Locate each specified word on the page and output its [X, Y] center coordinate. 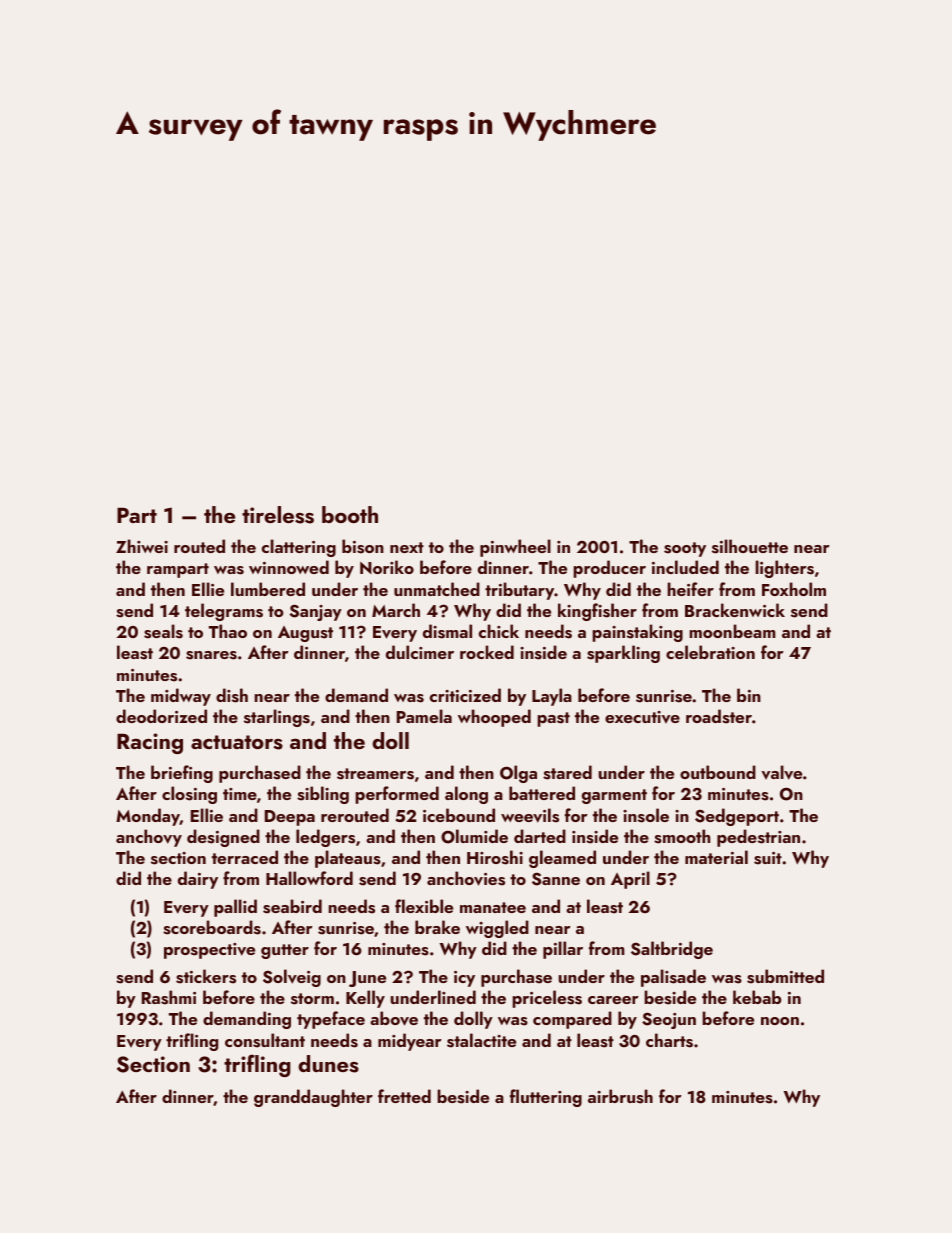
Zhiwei [142, 546]
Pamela [424, 716]
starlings [277, 718]
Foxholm [794, 589]
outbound [718, 772]
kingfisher [597, 612]
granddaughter [313, 1098]
